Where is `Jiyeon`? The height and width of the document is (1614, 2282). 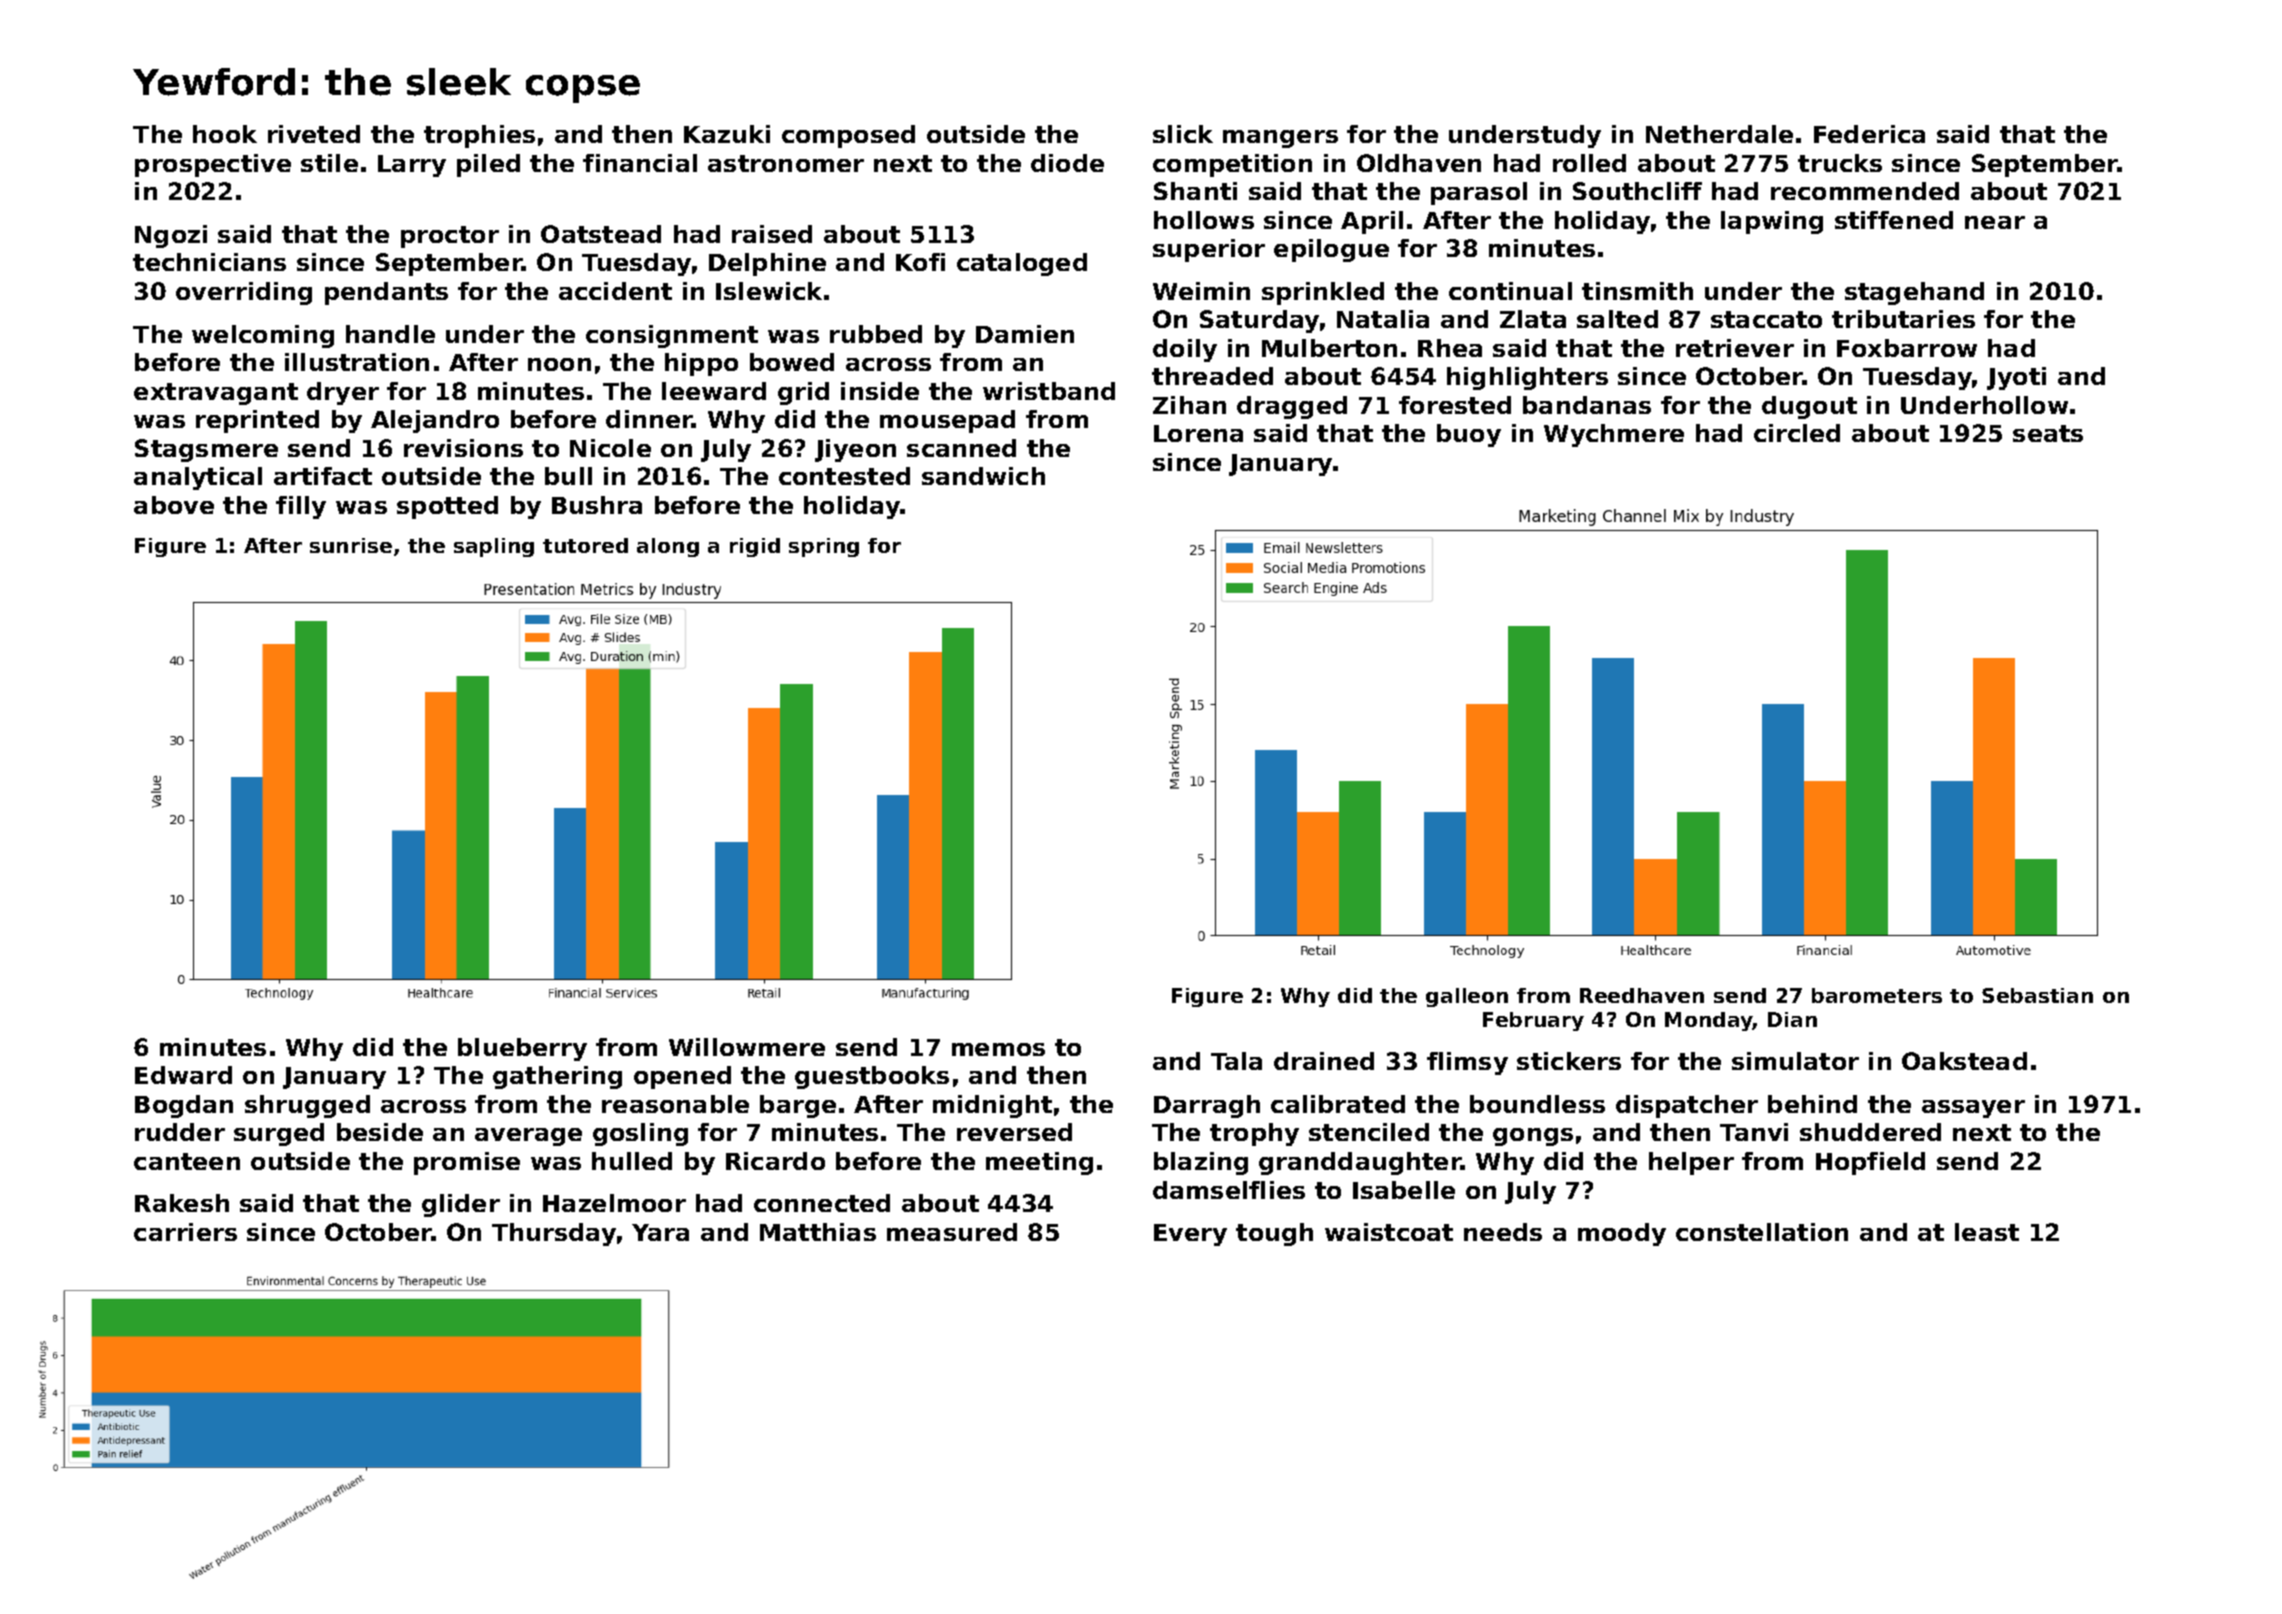 Jiyeon is located at coordinates (855, 450).
